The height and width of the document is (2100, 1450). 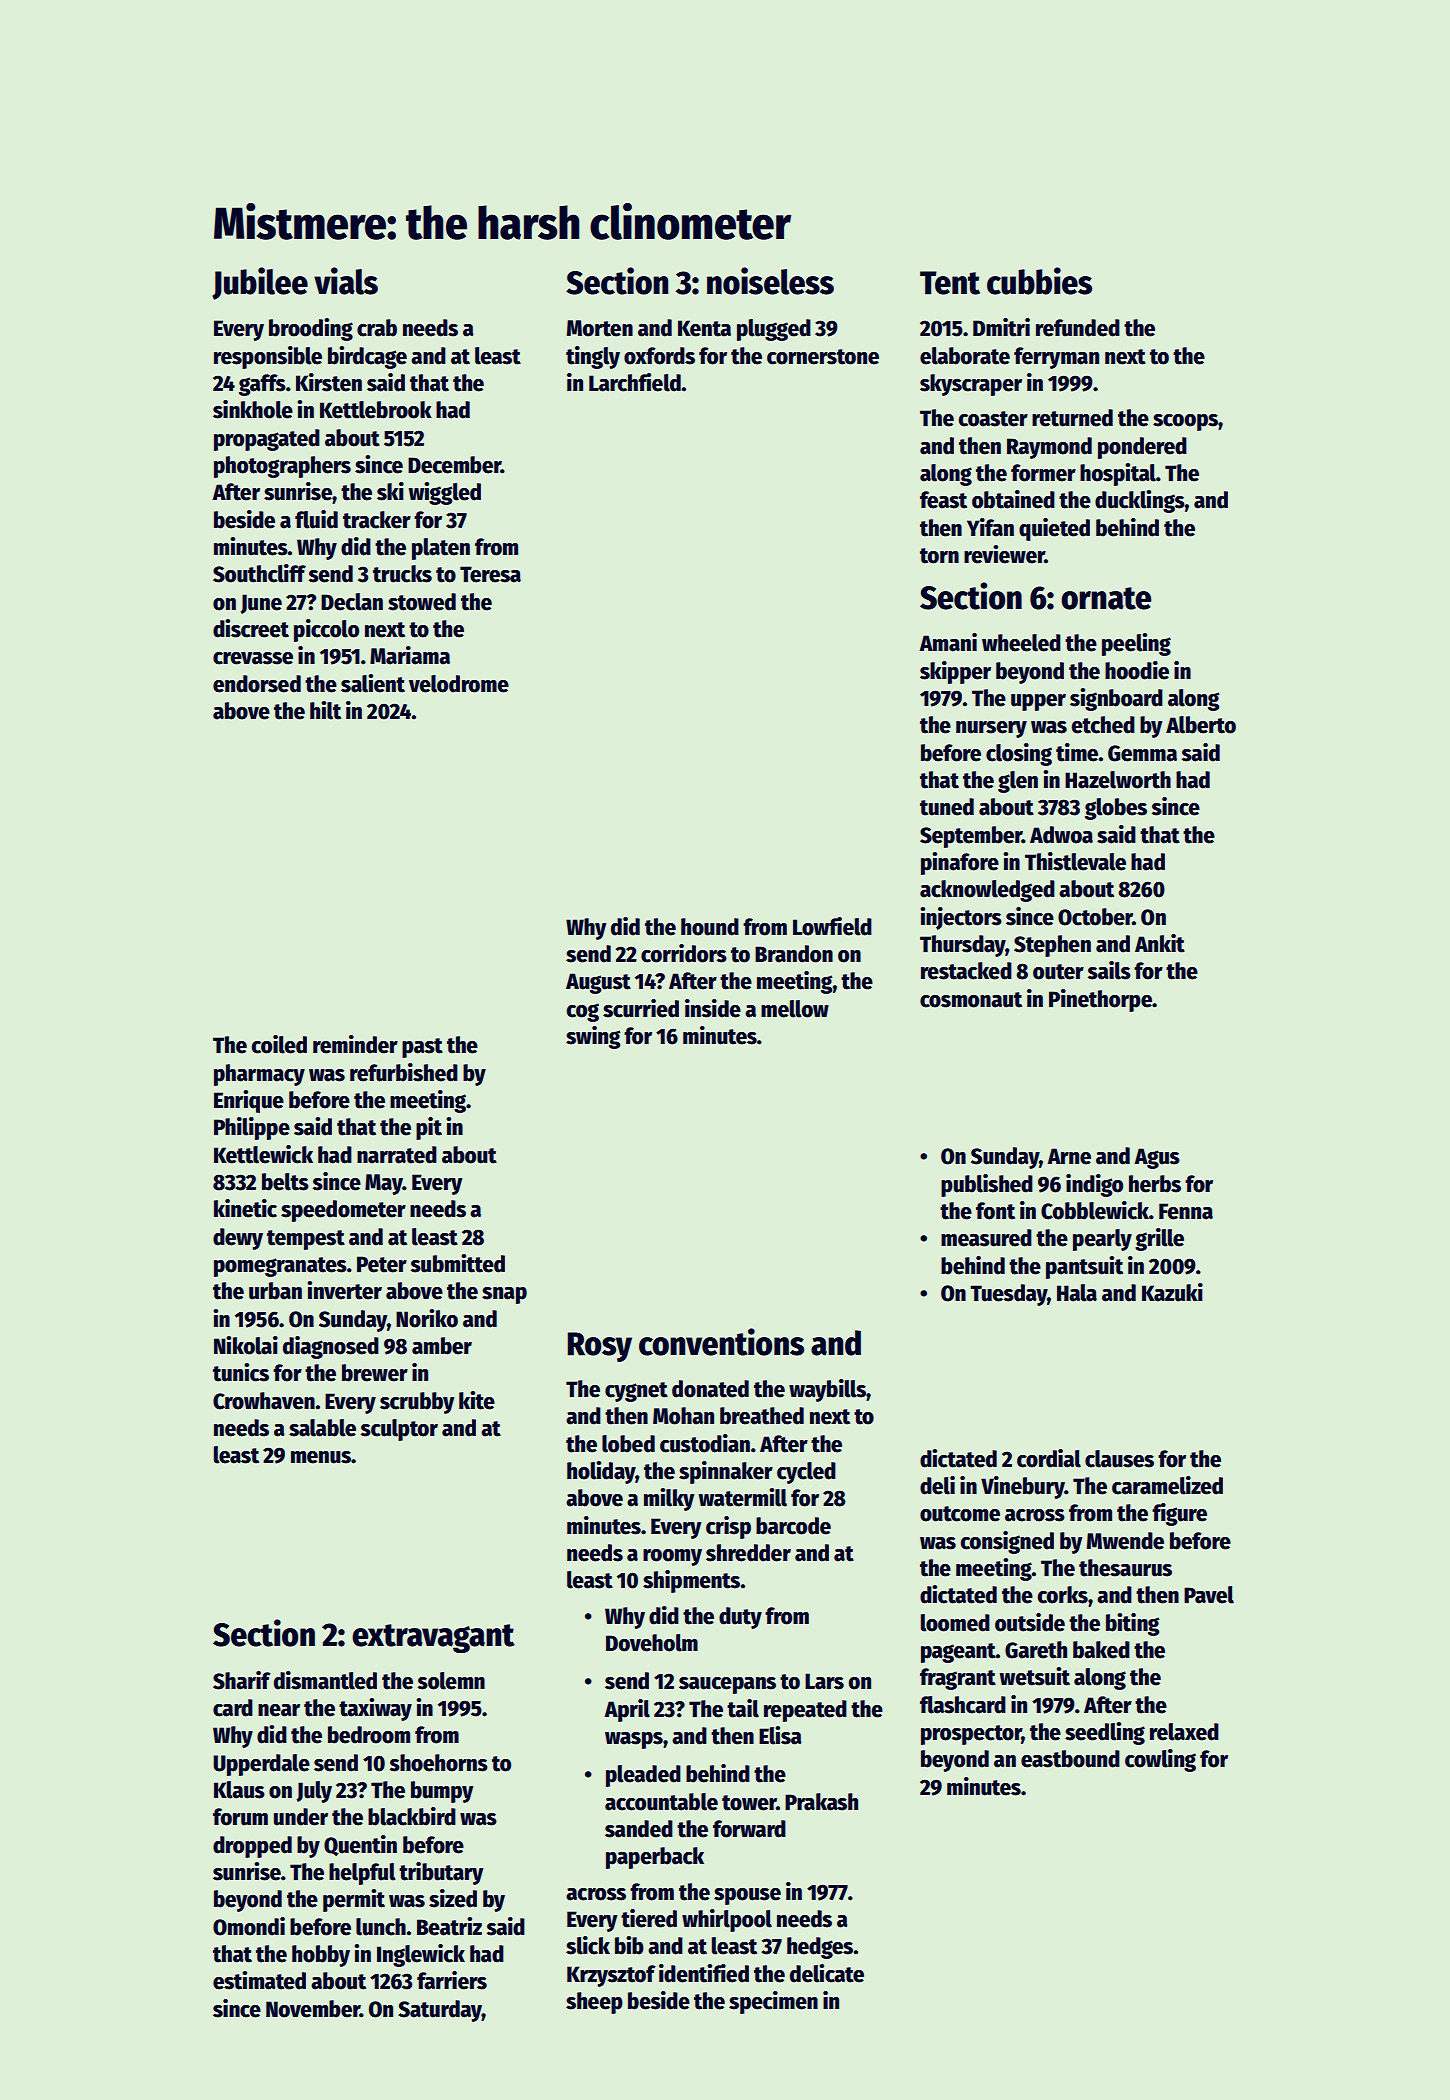 I want to click on vials, so click(x=346, y=281).
